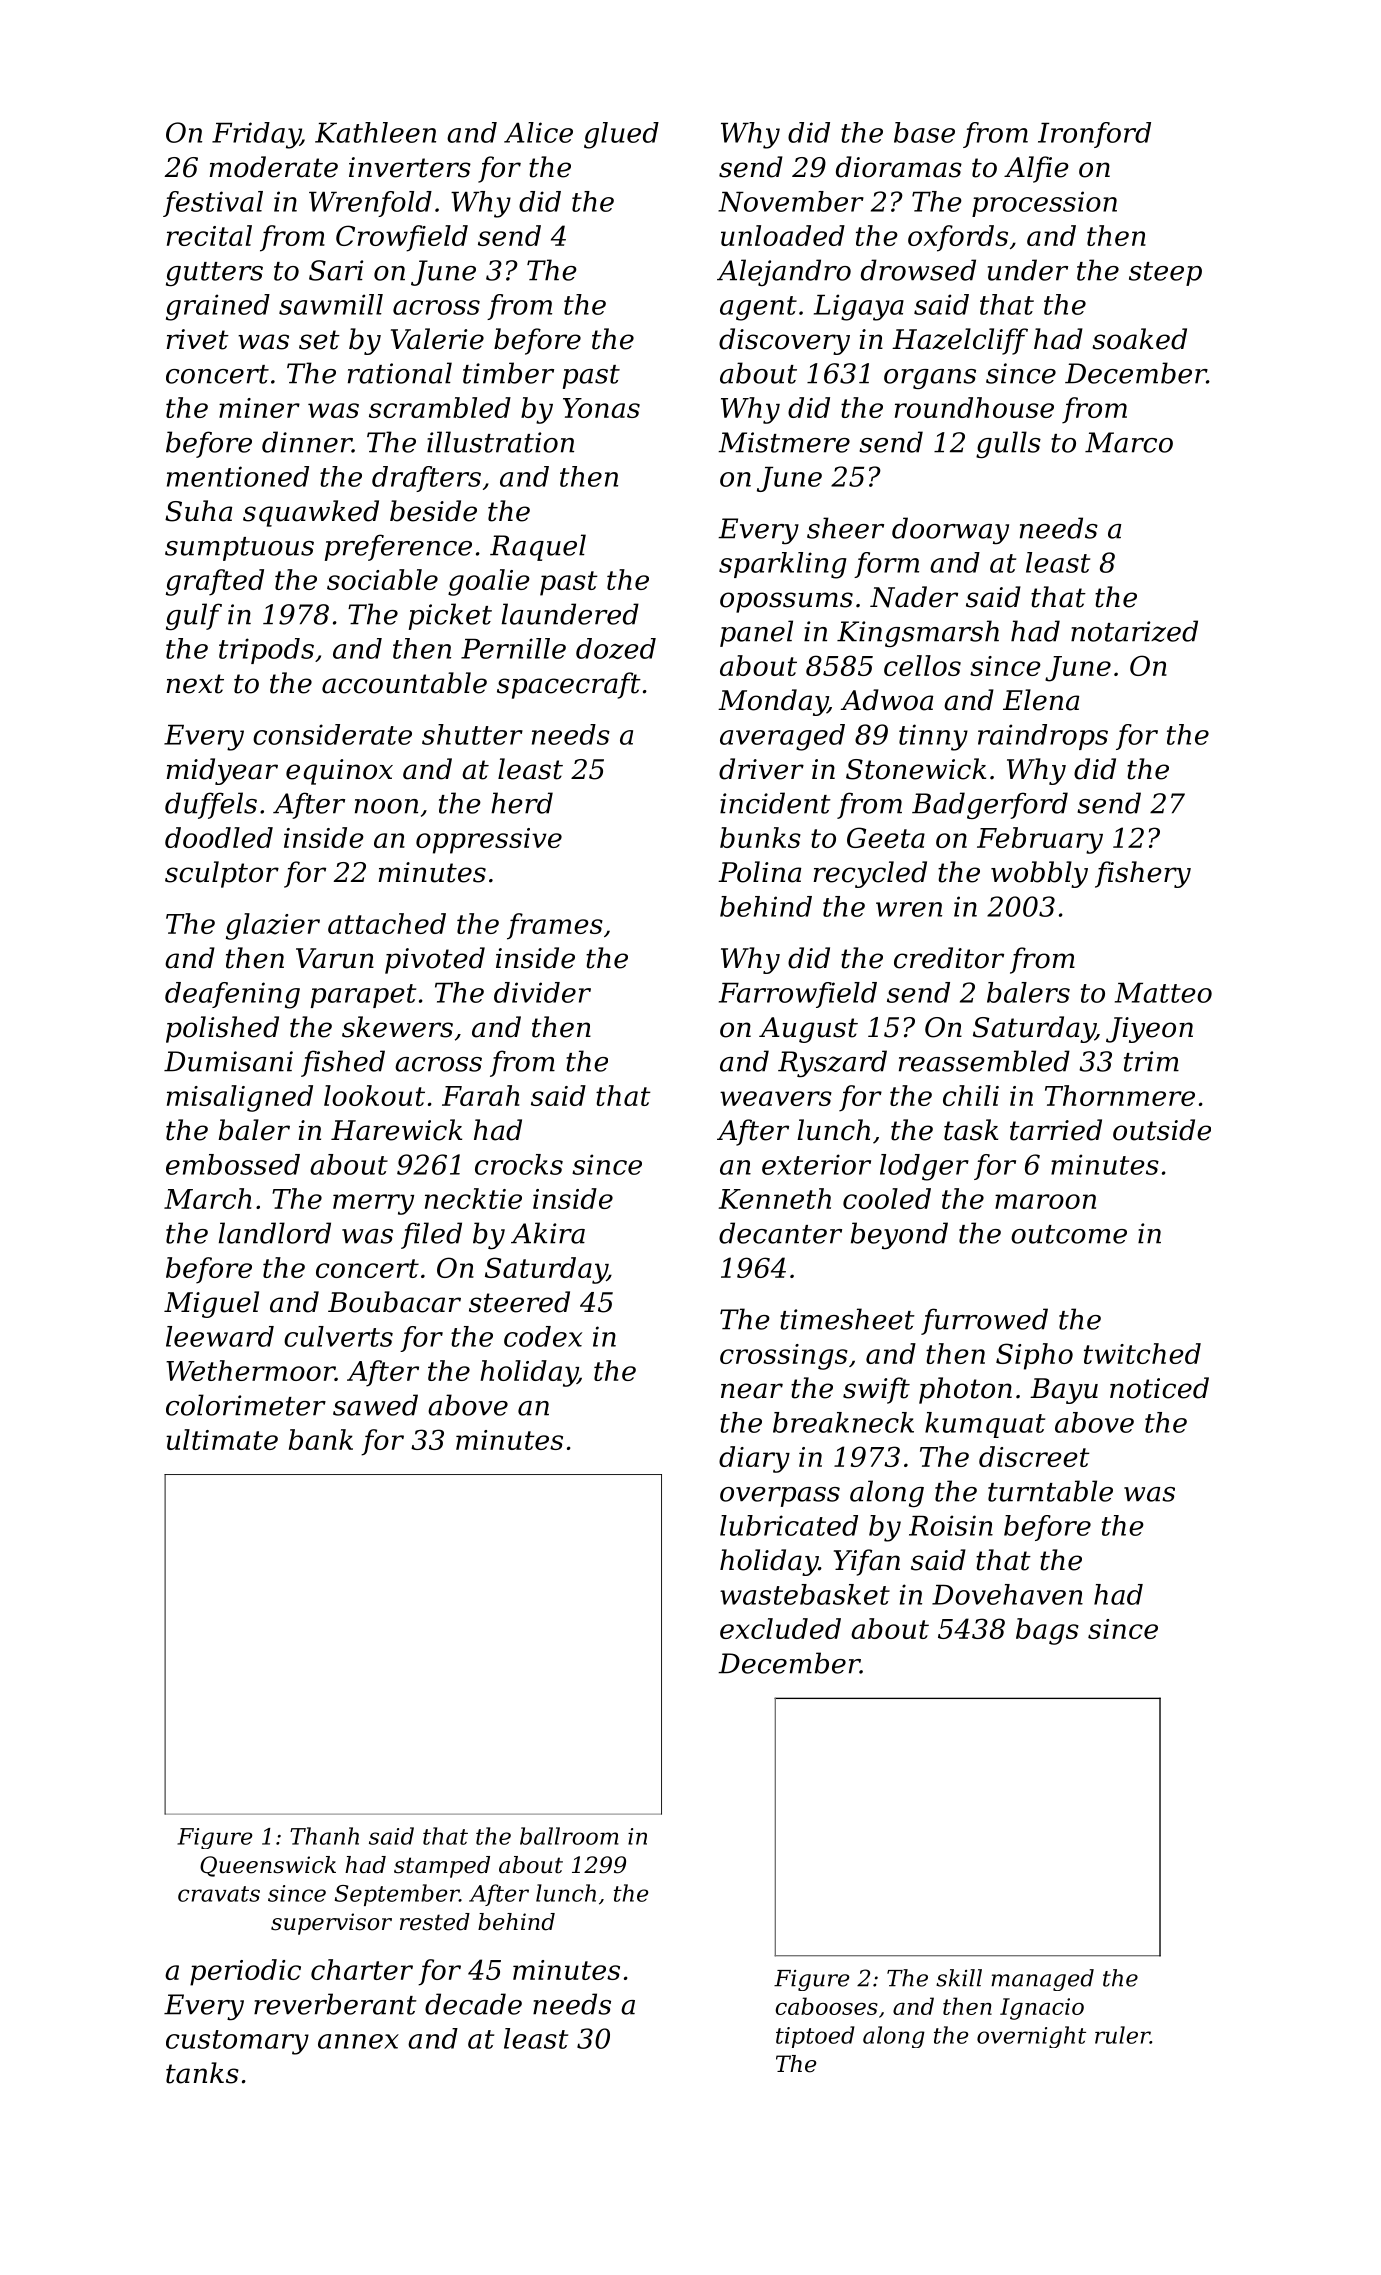  Describe the element at coordinates (396, 1130) in the screenshot. I see `Harewick` at that location.
